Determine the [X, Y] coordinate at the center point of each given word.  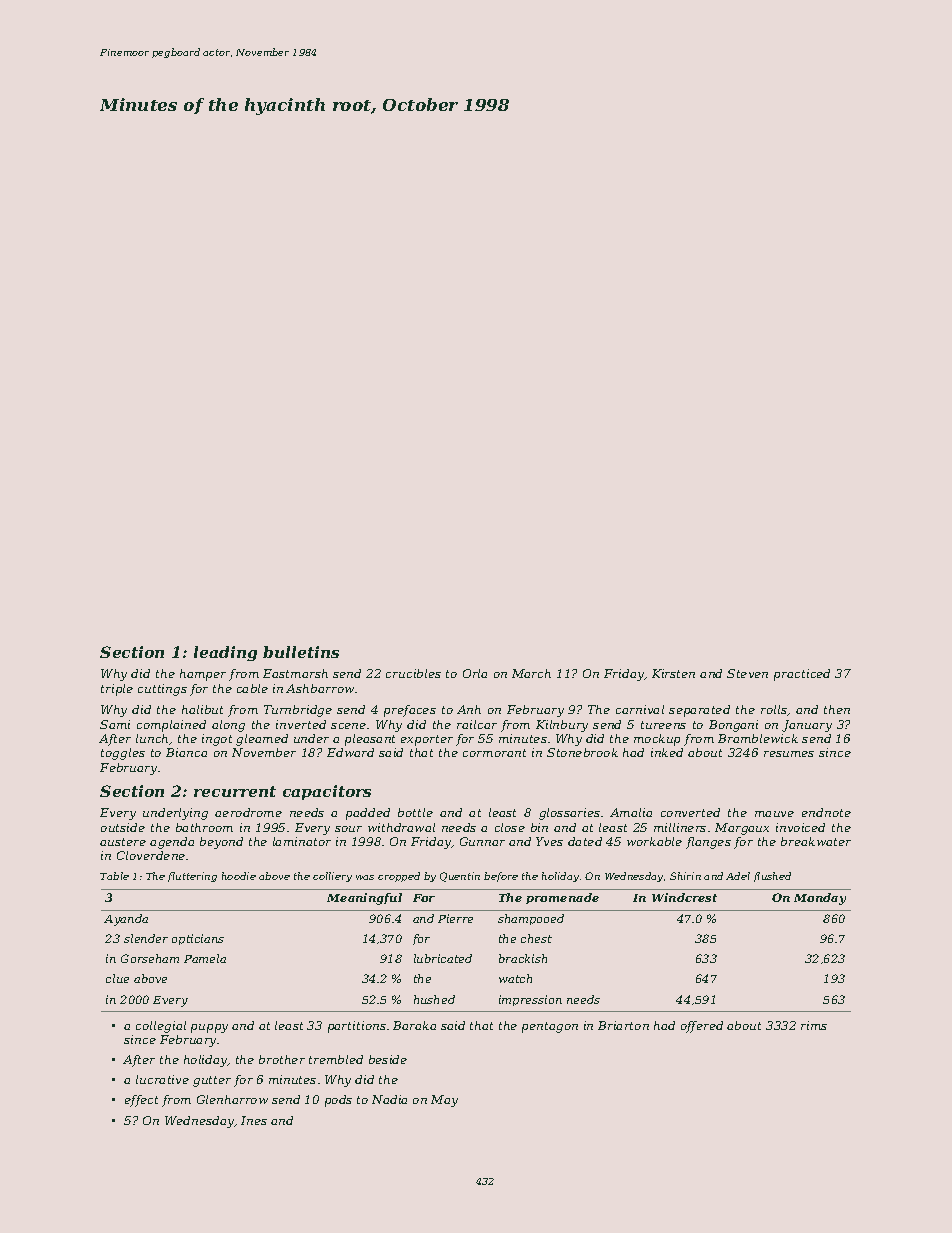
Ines [254, 1120]
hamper [203, 675]
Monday [820, 899]
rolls [774, 709]
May [444, 1101]
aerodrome [248, 812]
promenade [562, 898]
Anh [469, 709]
